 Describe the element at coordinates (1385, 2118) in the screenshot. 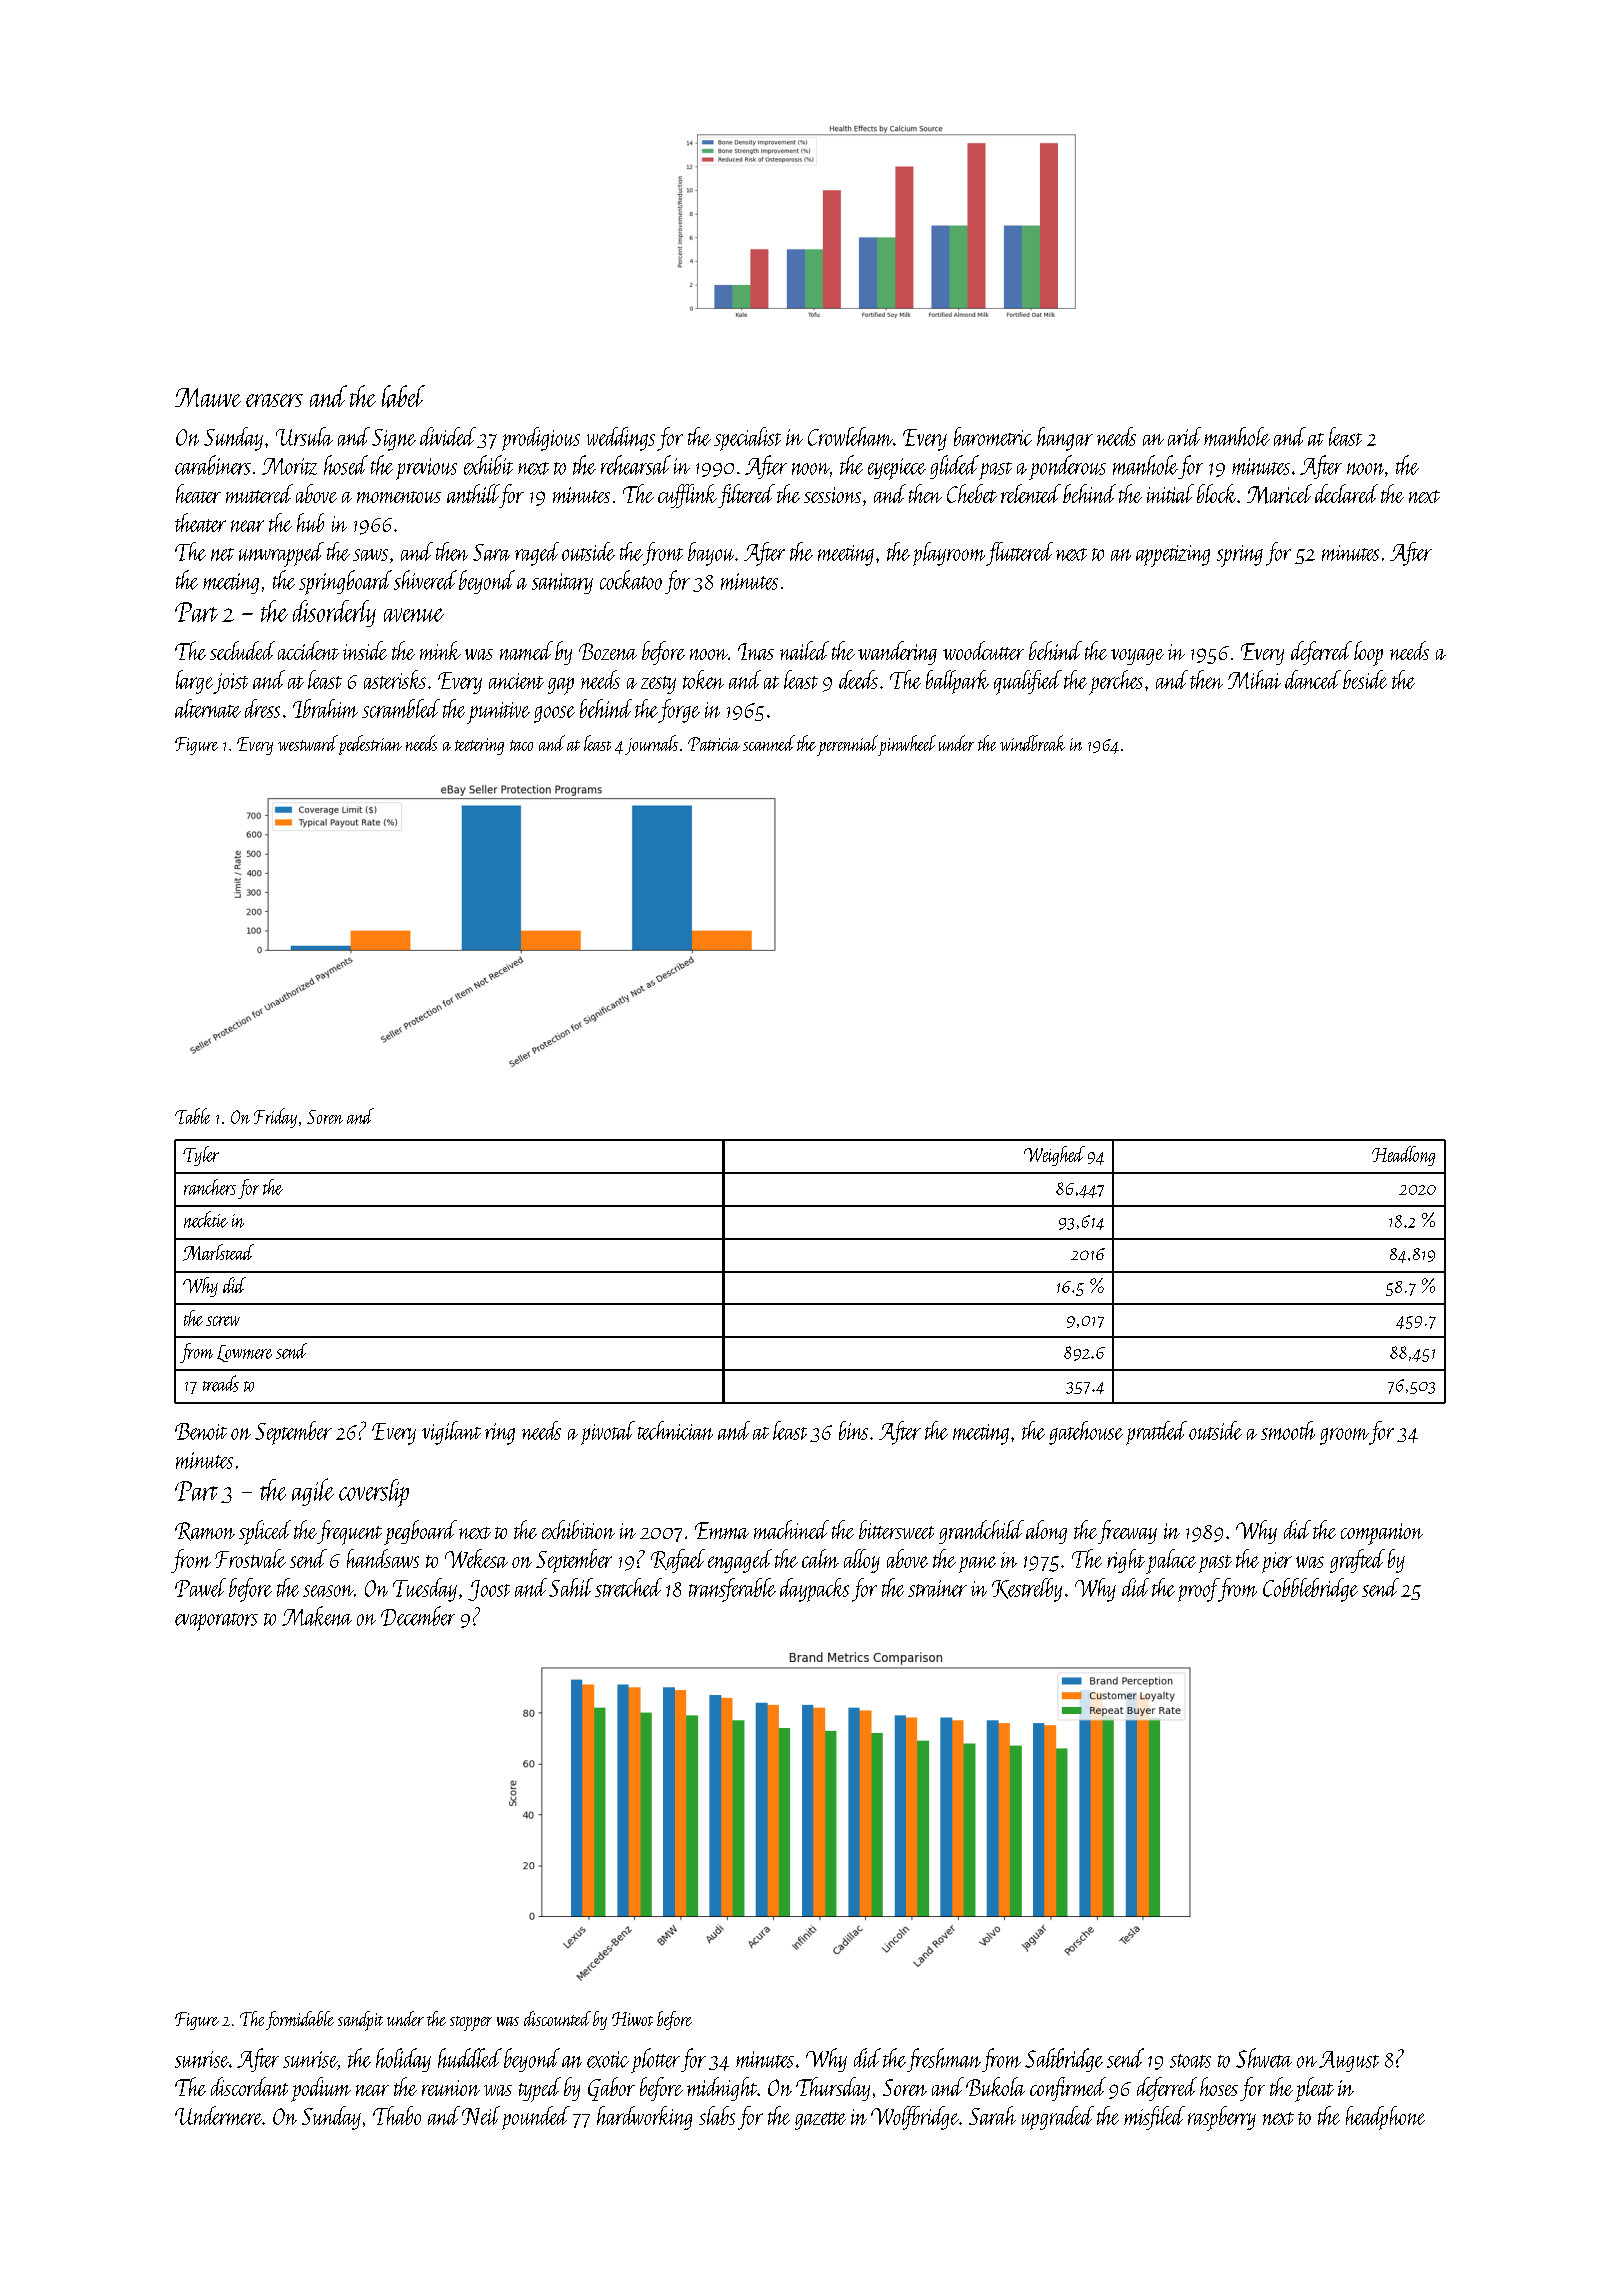

I see `headphone` at that location.
